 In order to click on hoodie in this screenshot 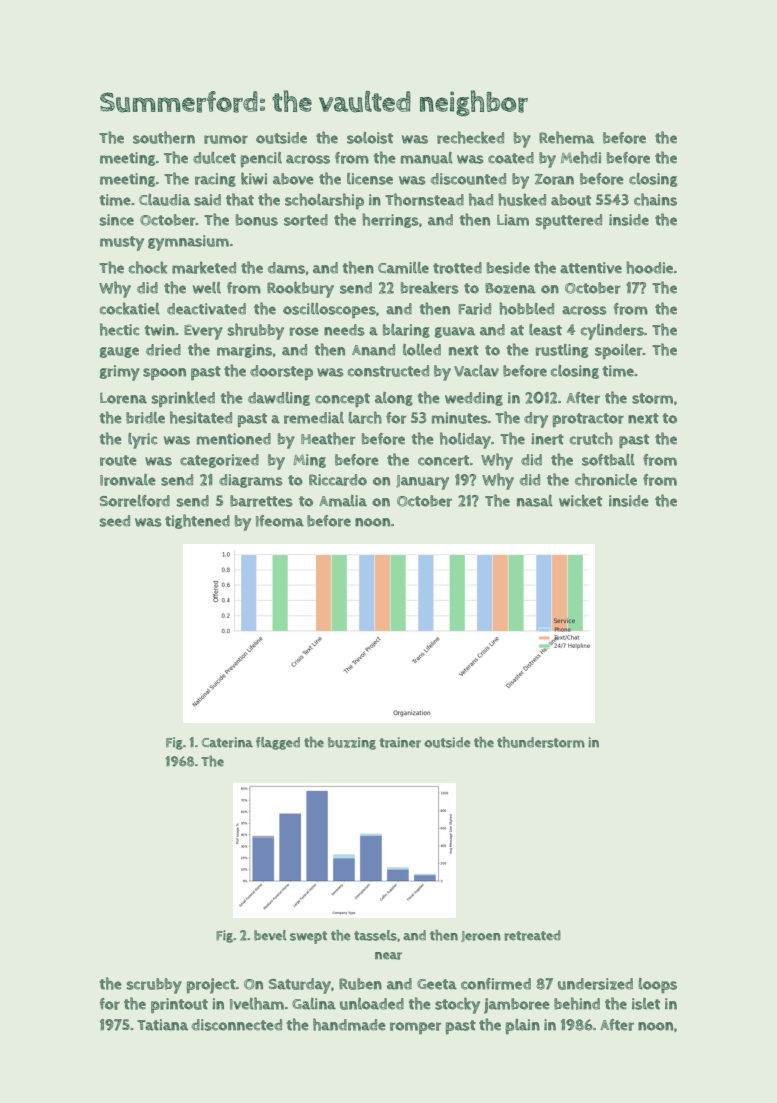, I will do `click(649, 267)`.
